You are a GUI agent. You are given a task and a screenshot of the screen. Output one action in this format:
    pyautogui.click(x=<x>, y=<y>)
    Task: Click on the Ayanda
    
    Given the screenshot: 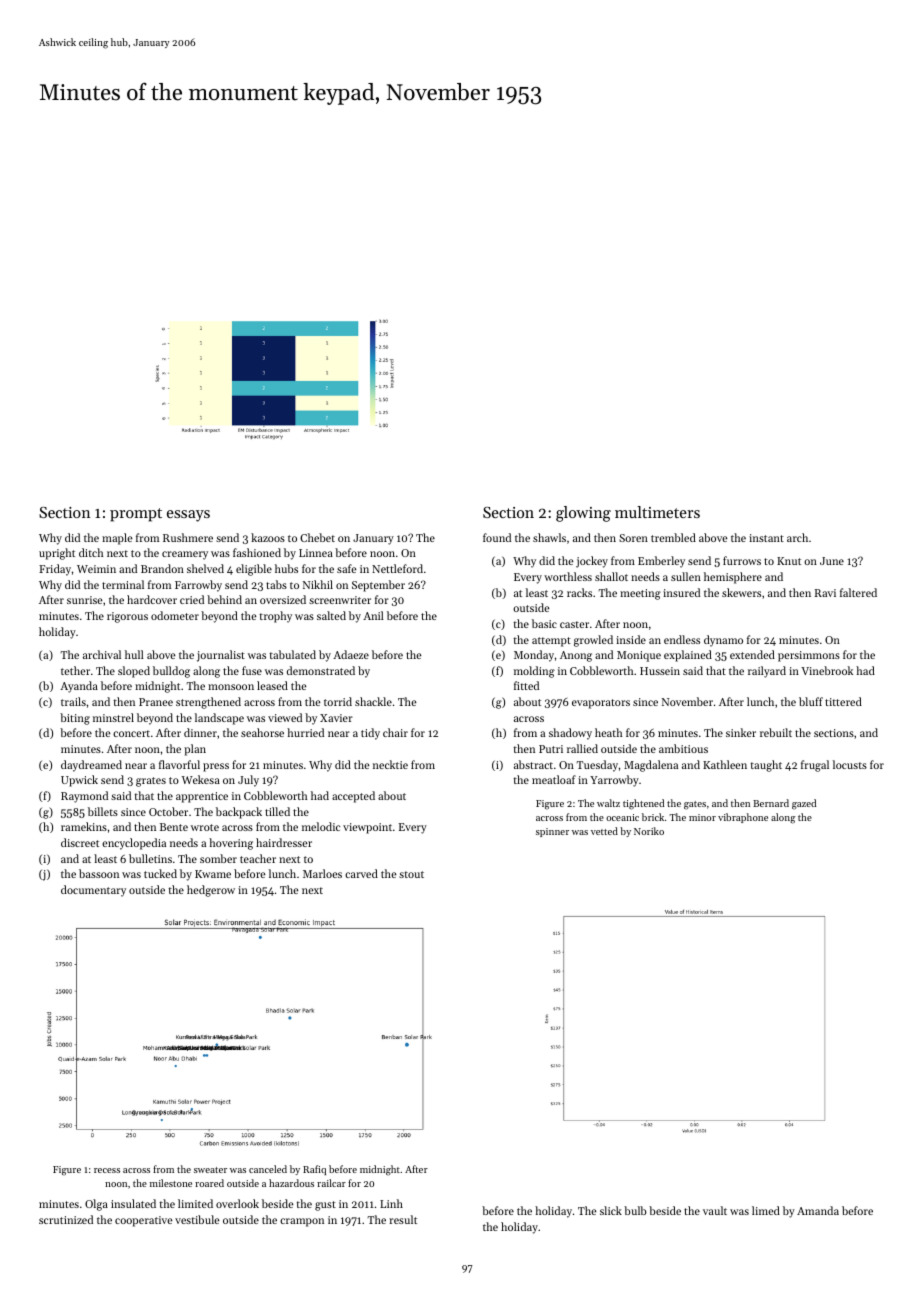 What is the action you would take?
    pyautogui.click(x=79, y=687)
